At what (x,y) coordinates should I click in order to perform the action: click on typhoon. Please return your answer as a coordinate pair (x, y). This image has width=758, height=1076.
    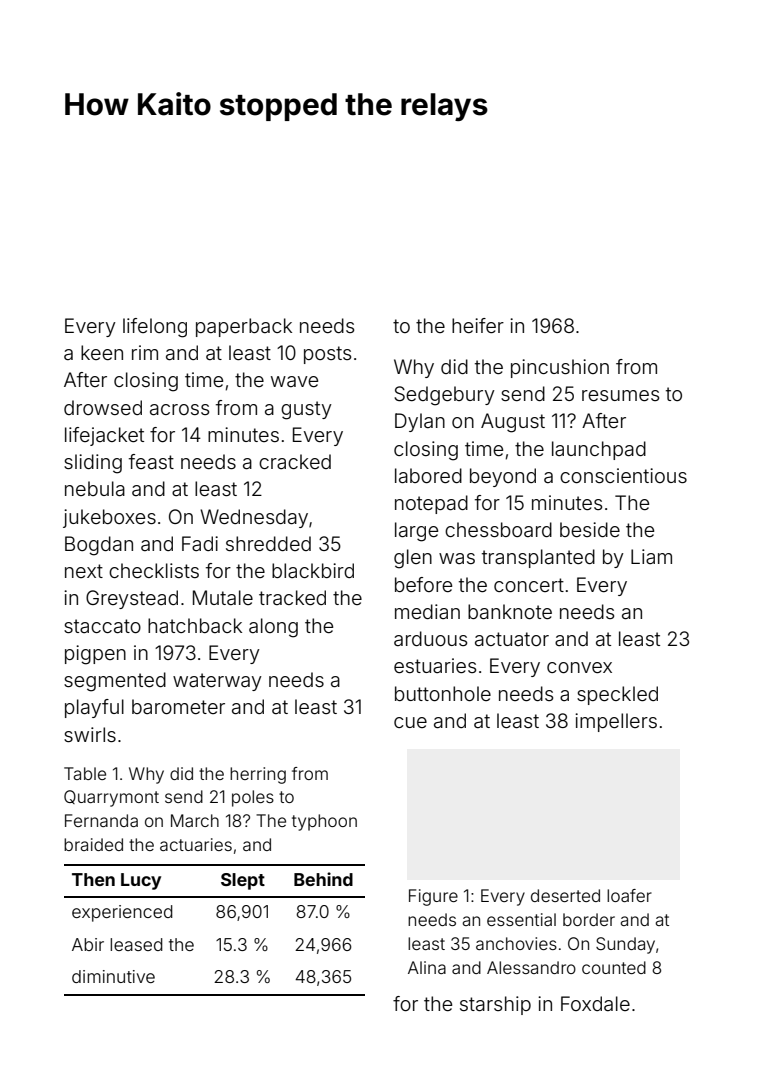
    Looking at the image, I should click on (324, 822).
